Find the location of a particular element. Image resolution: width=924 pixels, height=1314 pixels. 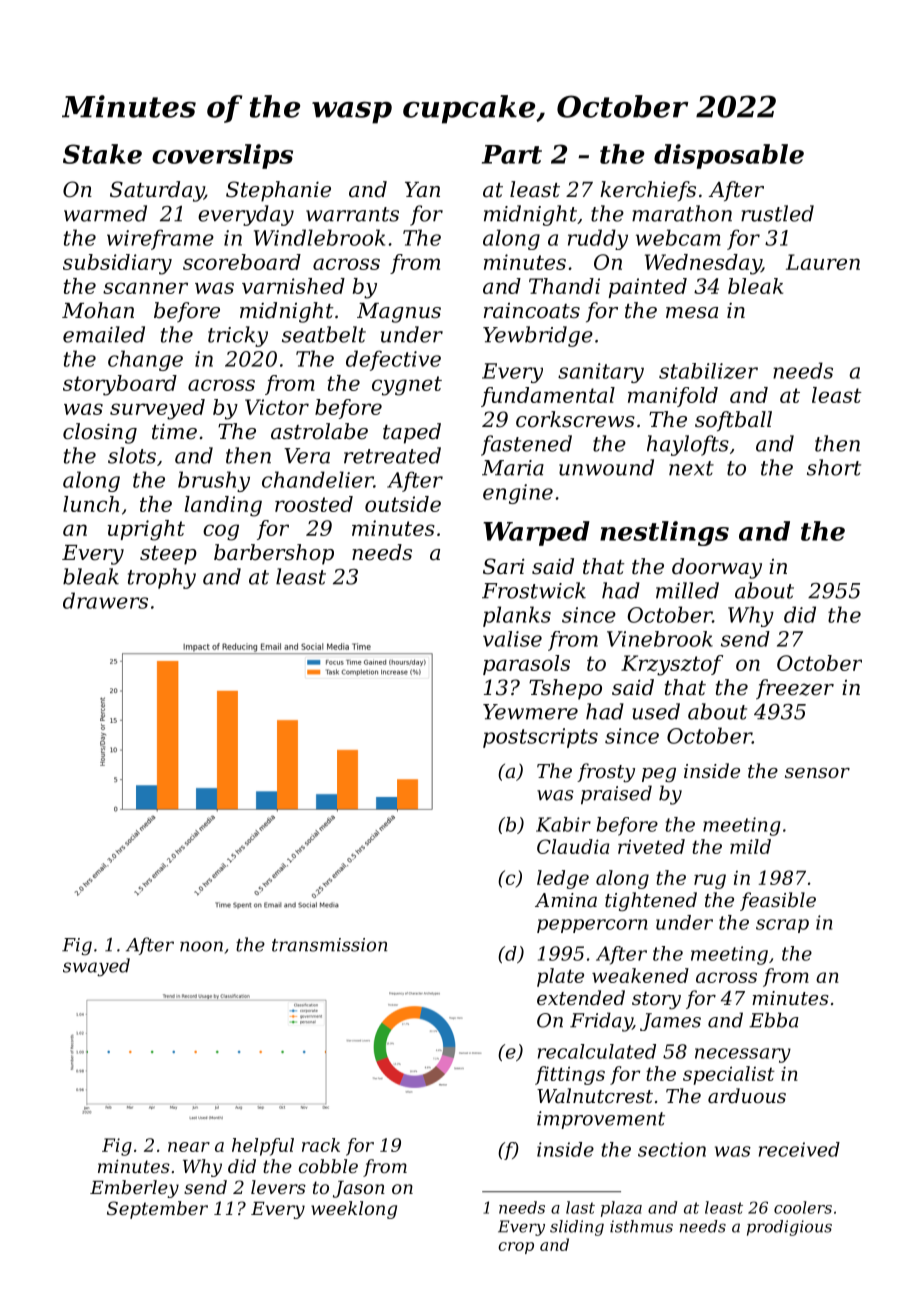

noon is located at coordinates (201, 946).
